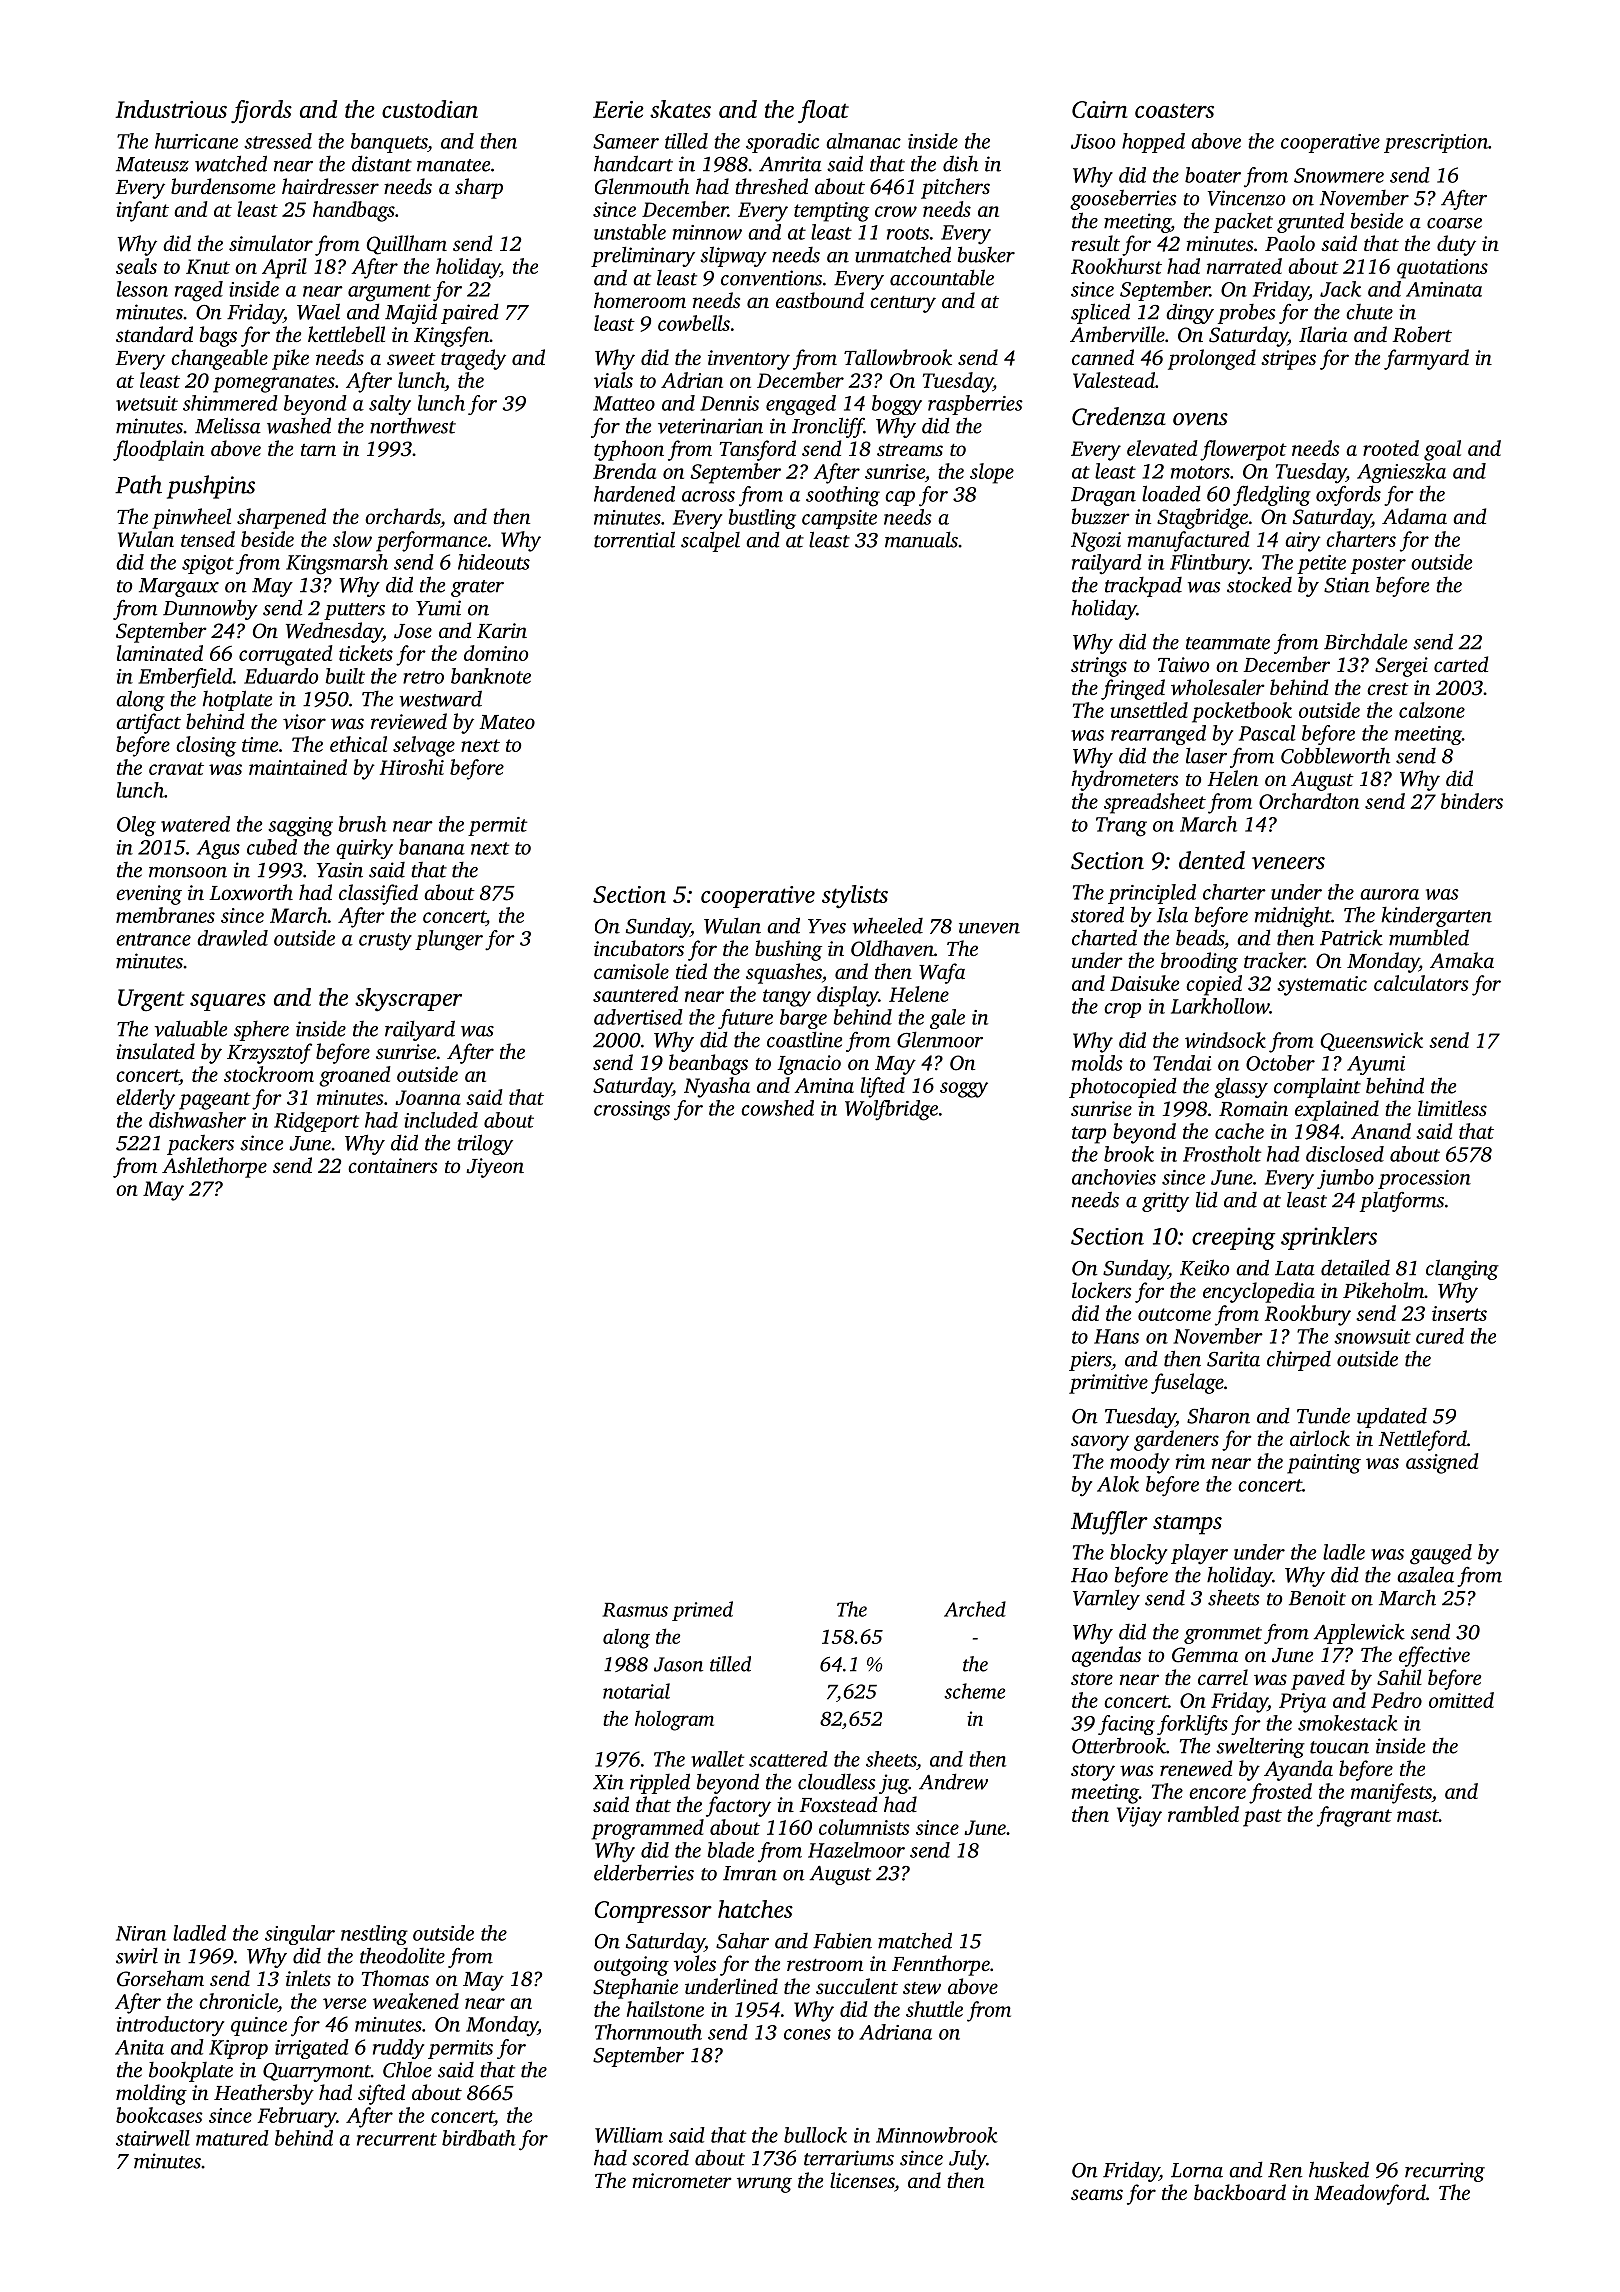 The image size is (1620, 2292). I want to click on spigot, so click(208, 565).
